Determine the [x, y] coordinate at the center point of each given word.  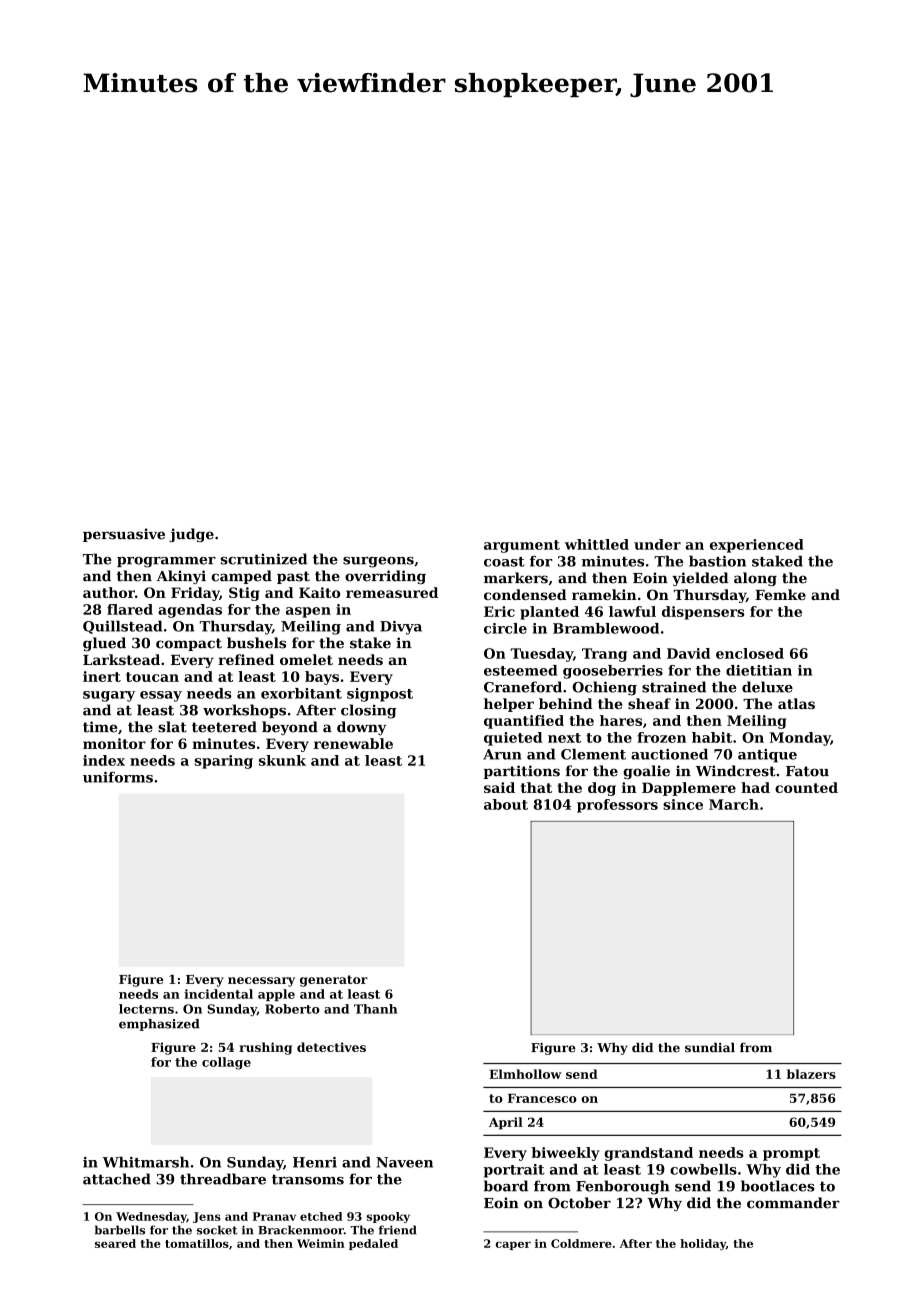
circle [505, 628]
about [506, 804]
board [506, 1186]
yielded [700, 579]
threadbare [223, 1179]
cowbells [703, 1169]
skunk [282, 760]
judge [191, 535]
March [734, 804]
